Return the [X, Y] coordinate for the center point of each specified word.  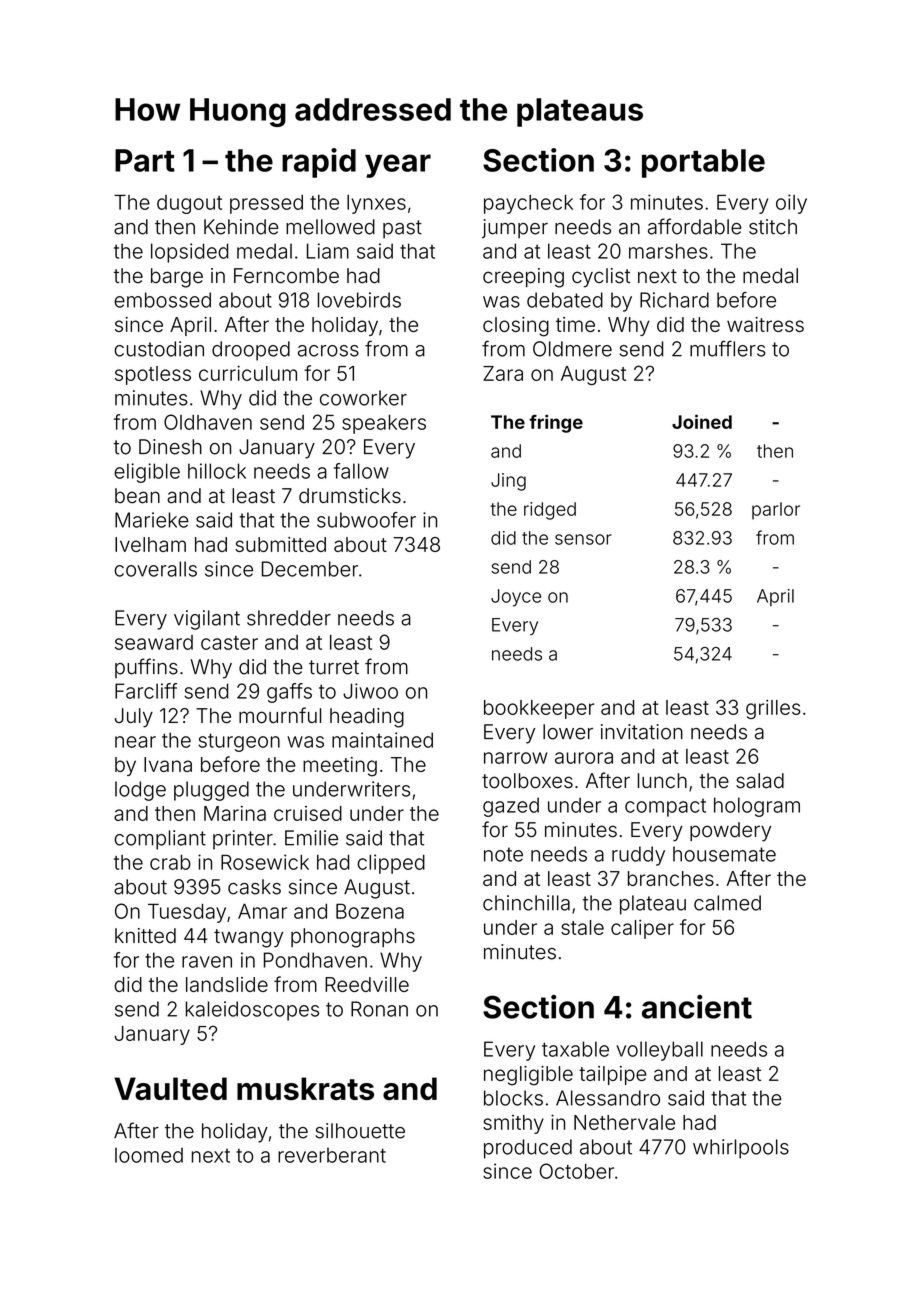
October [577, 1171]
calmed [727, 903]
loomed [149, 1155]
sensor [583, 539]
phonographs [353, 938]
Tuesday [187, 913]
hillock [217, 471]
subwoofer [366, 520]
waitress [765, 324]
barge [177, 278]
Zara [503, 373]
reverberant [332, 1155]
